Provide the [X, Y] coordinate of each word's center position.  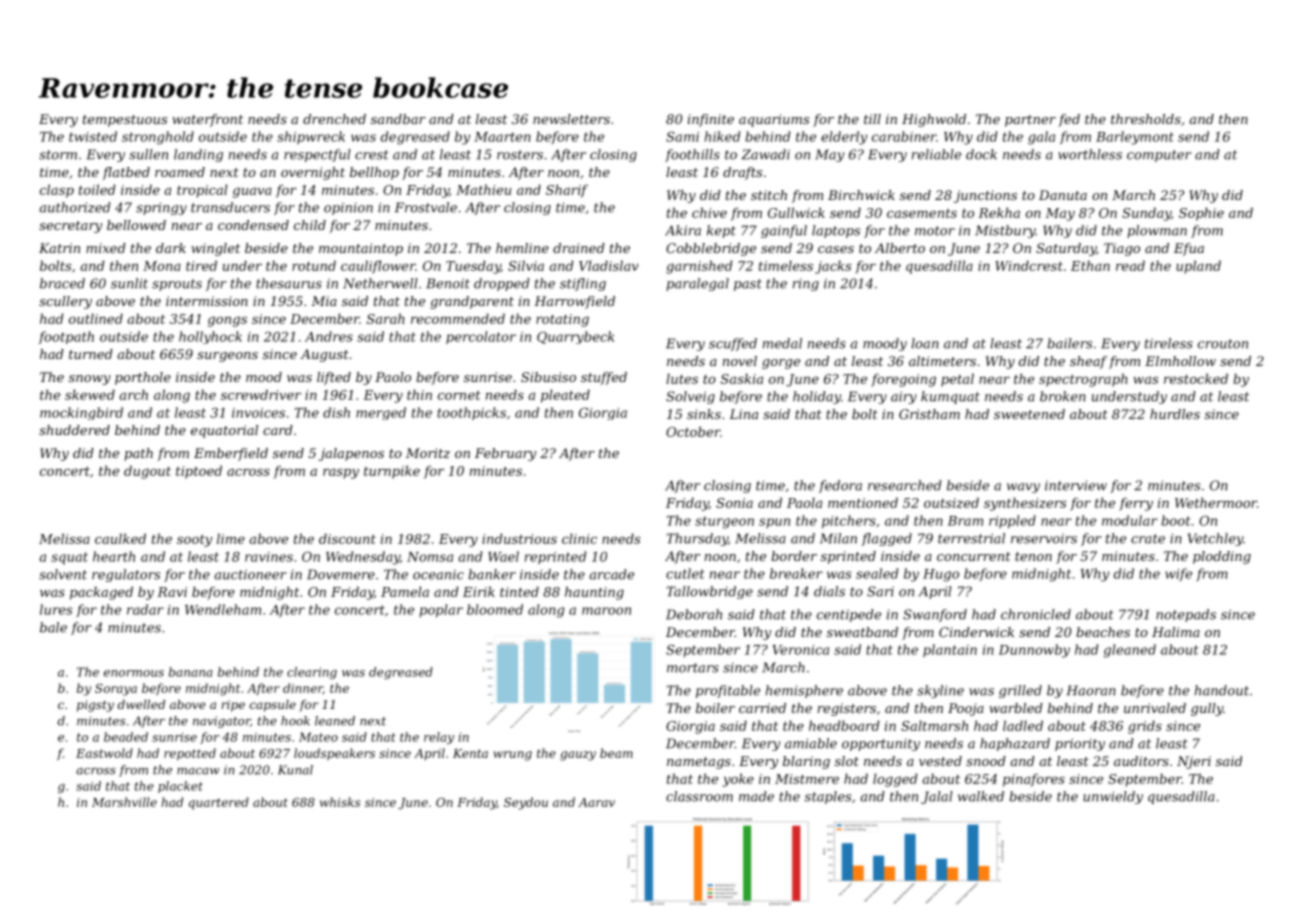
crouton [1223, 344]
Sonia [734, 503]
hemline [522, 248]
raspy [341, 473]
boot [1176, 520]
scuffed [733, 344]
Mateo [318, 737]
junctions [985, 196]
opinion [348, 208]
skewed [90, 394]
